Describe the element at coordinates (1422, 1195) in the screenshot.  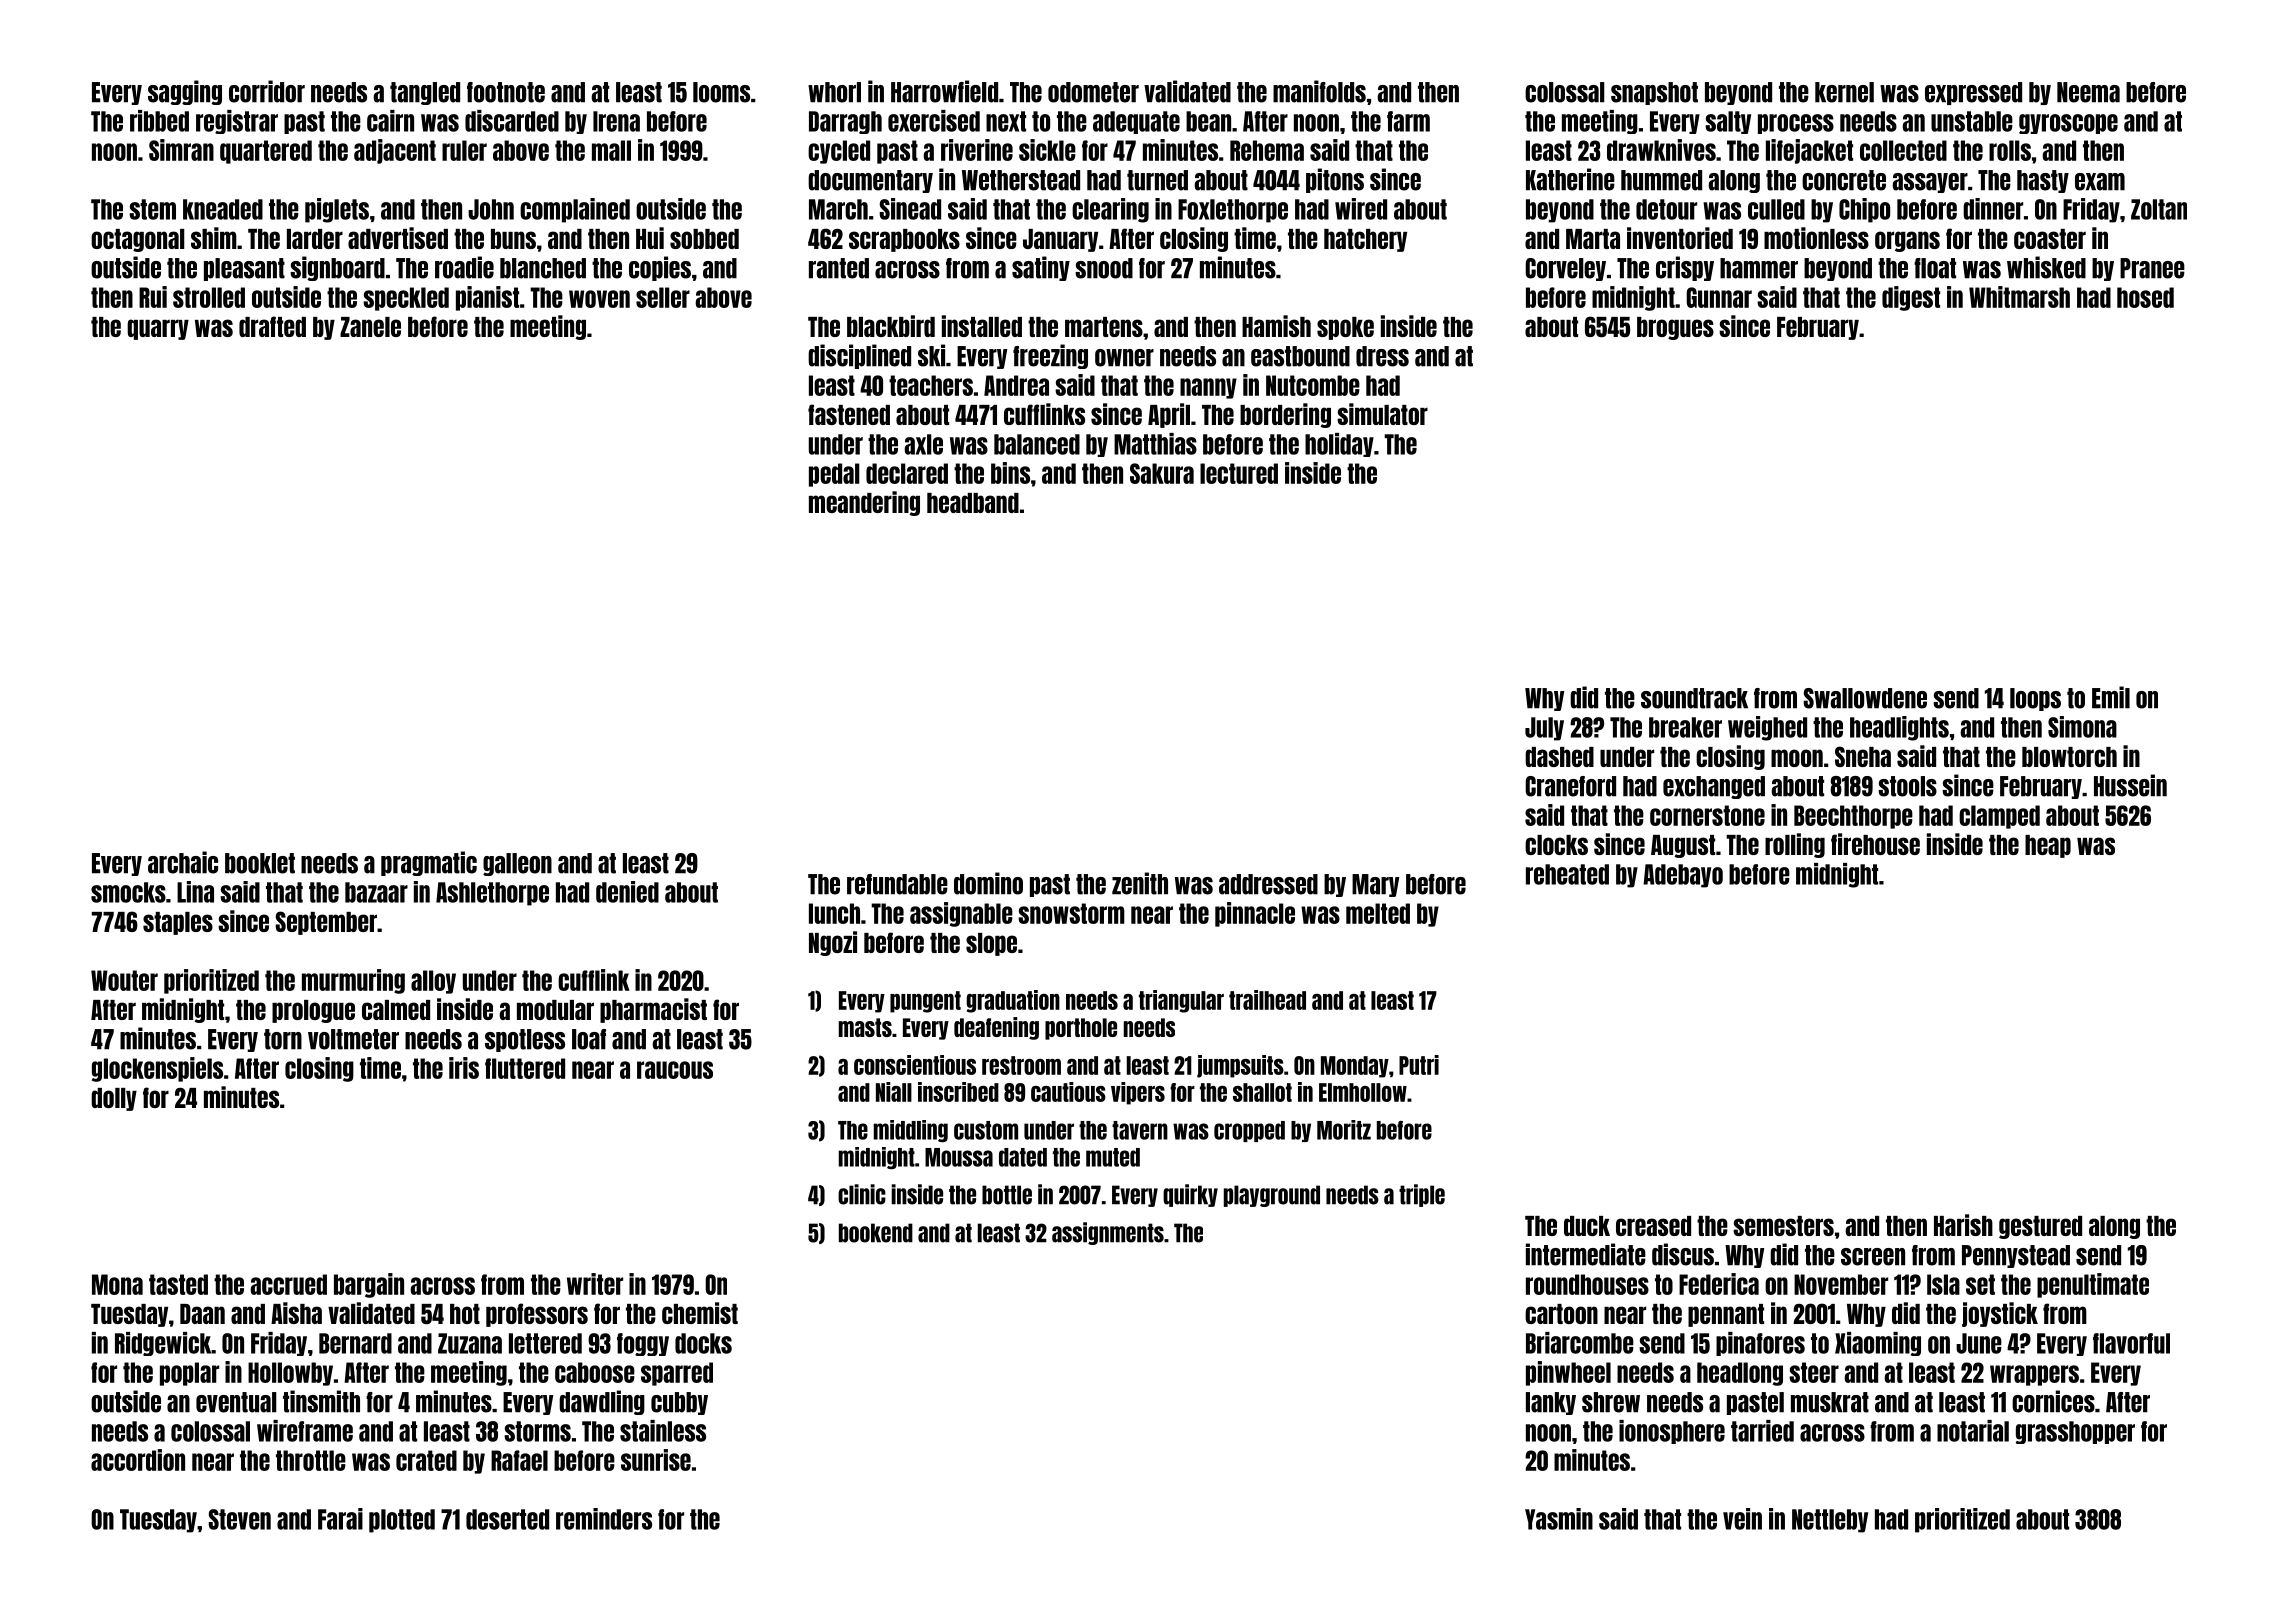
I see `triple` at that location.
